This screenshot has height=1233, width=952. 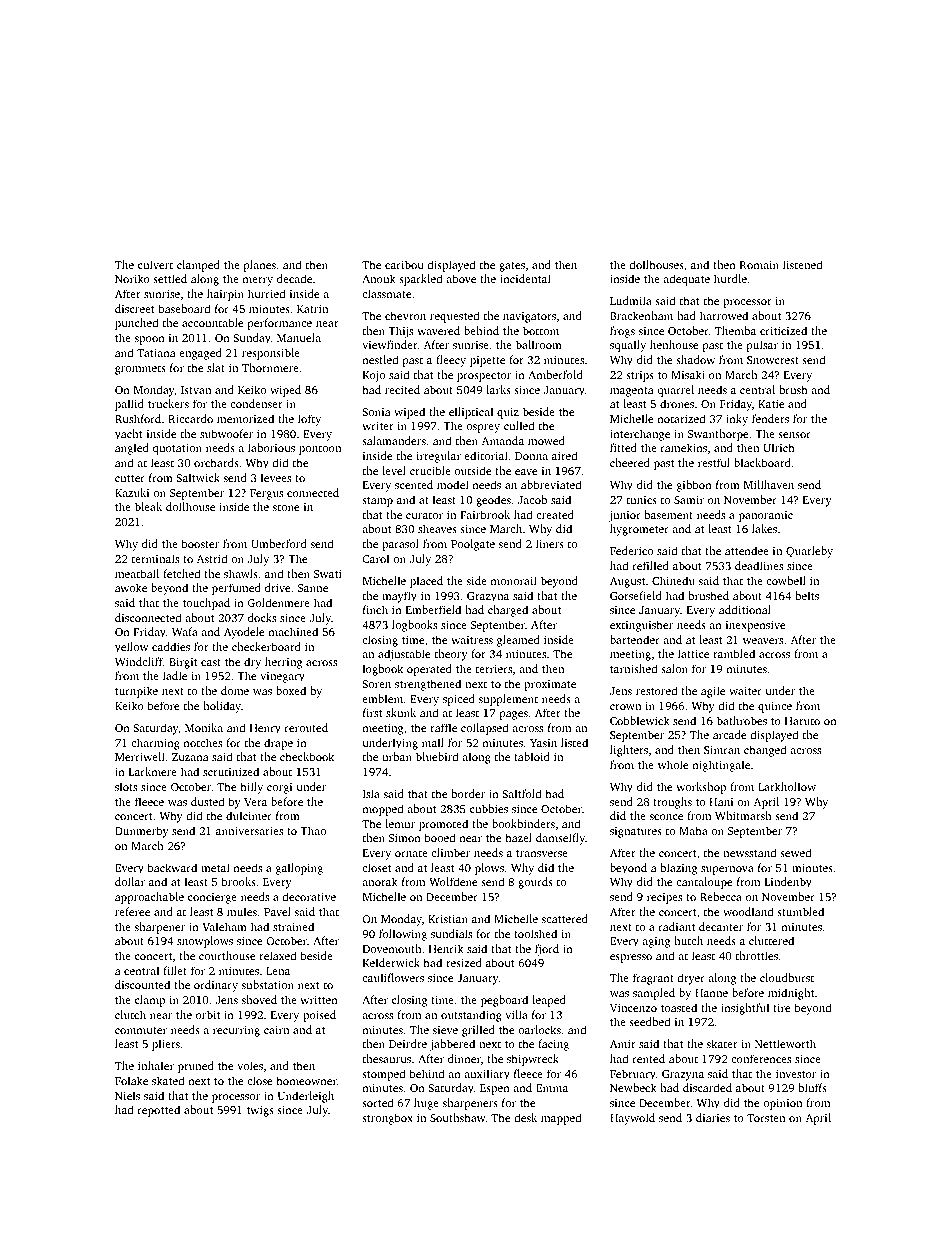 What do you see at coordinates (279, 543) in the screenshot?
I see `Umberford` at bounding box center [279, 543].
